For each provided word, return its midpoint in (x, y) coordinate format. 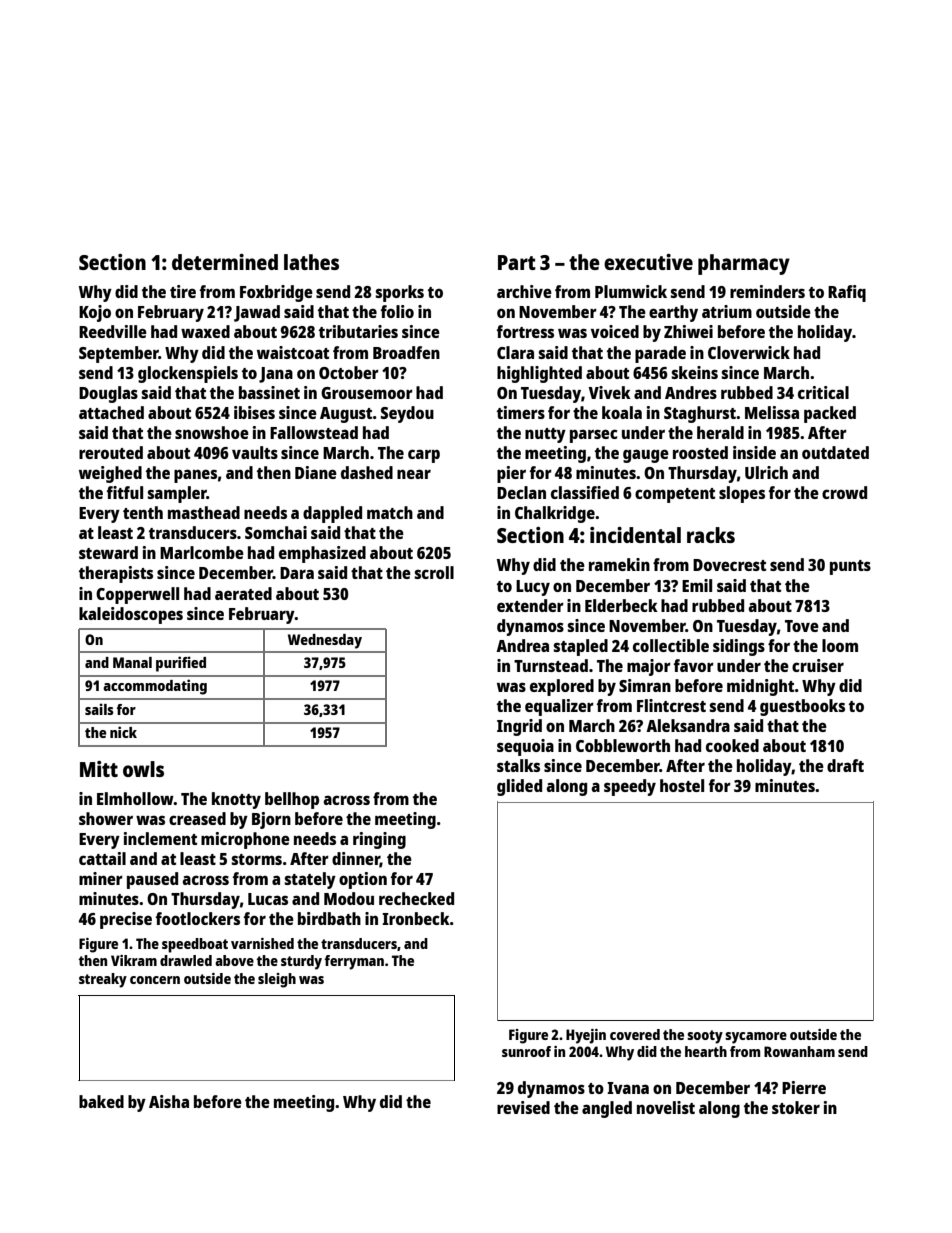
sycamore (756, 1038)
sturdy (301, 962)
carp (424, 456)
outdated (835, 452)
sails (99, 709)
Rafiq (847, 293)
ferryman (354, 962)
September (119, 354)
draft (845, 765)
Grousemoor (367, 393)
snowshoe (212, 432)
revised (523, 1107)
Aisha (169, 1101)
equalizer (559, 707)
